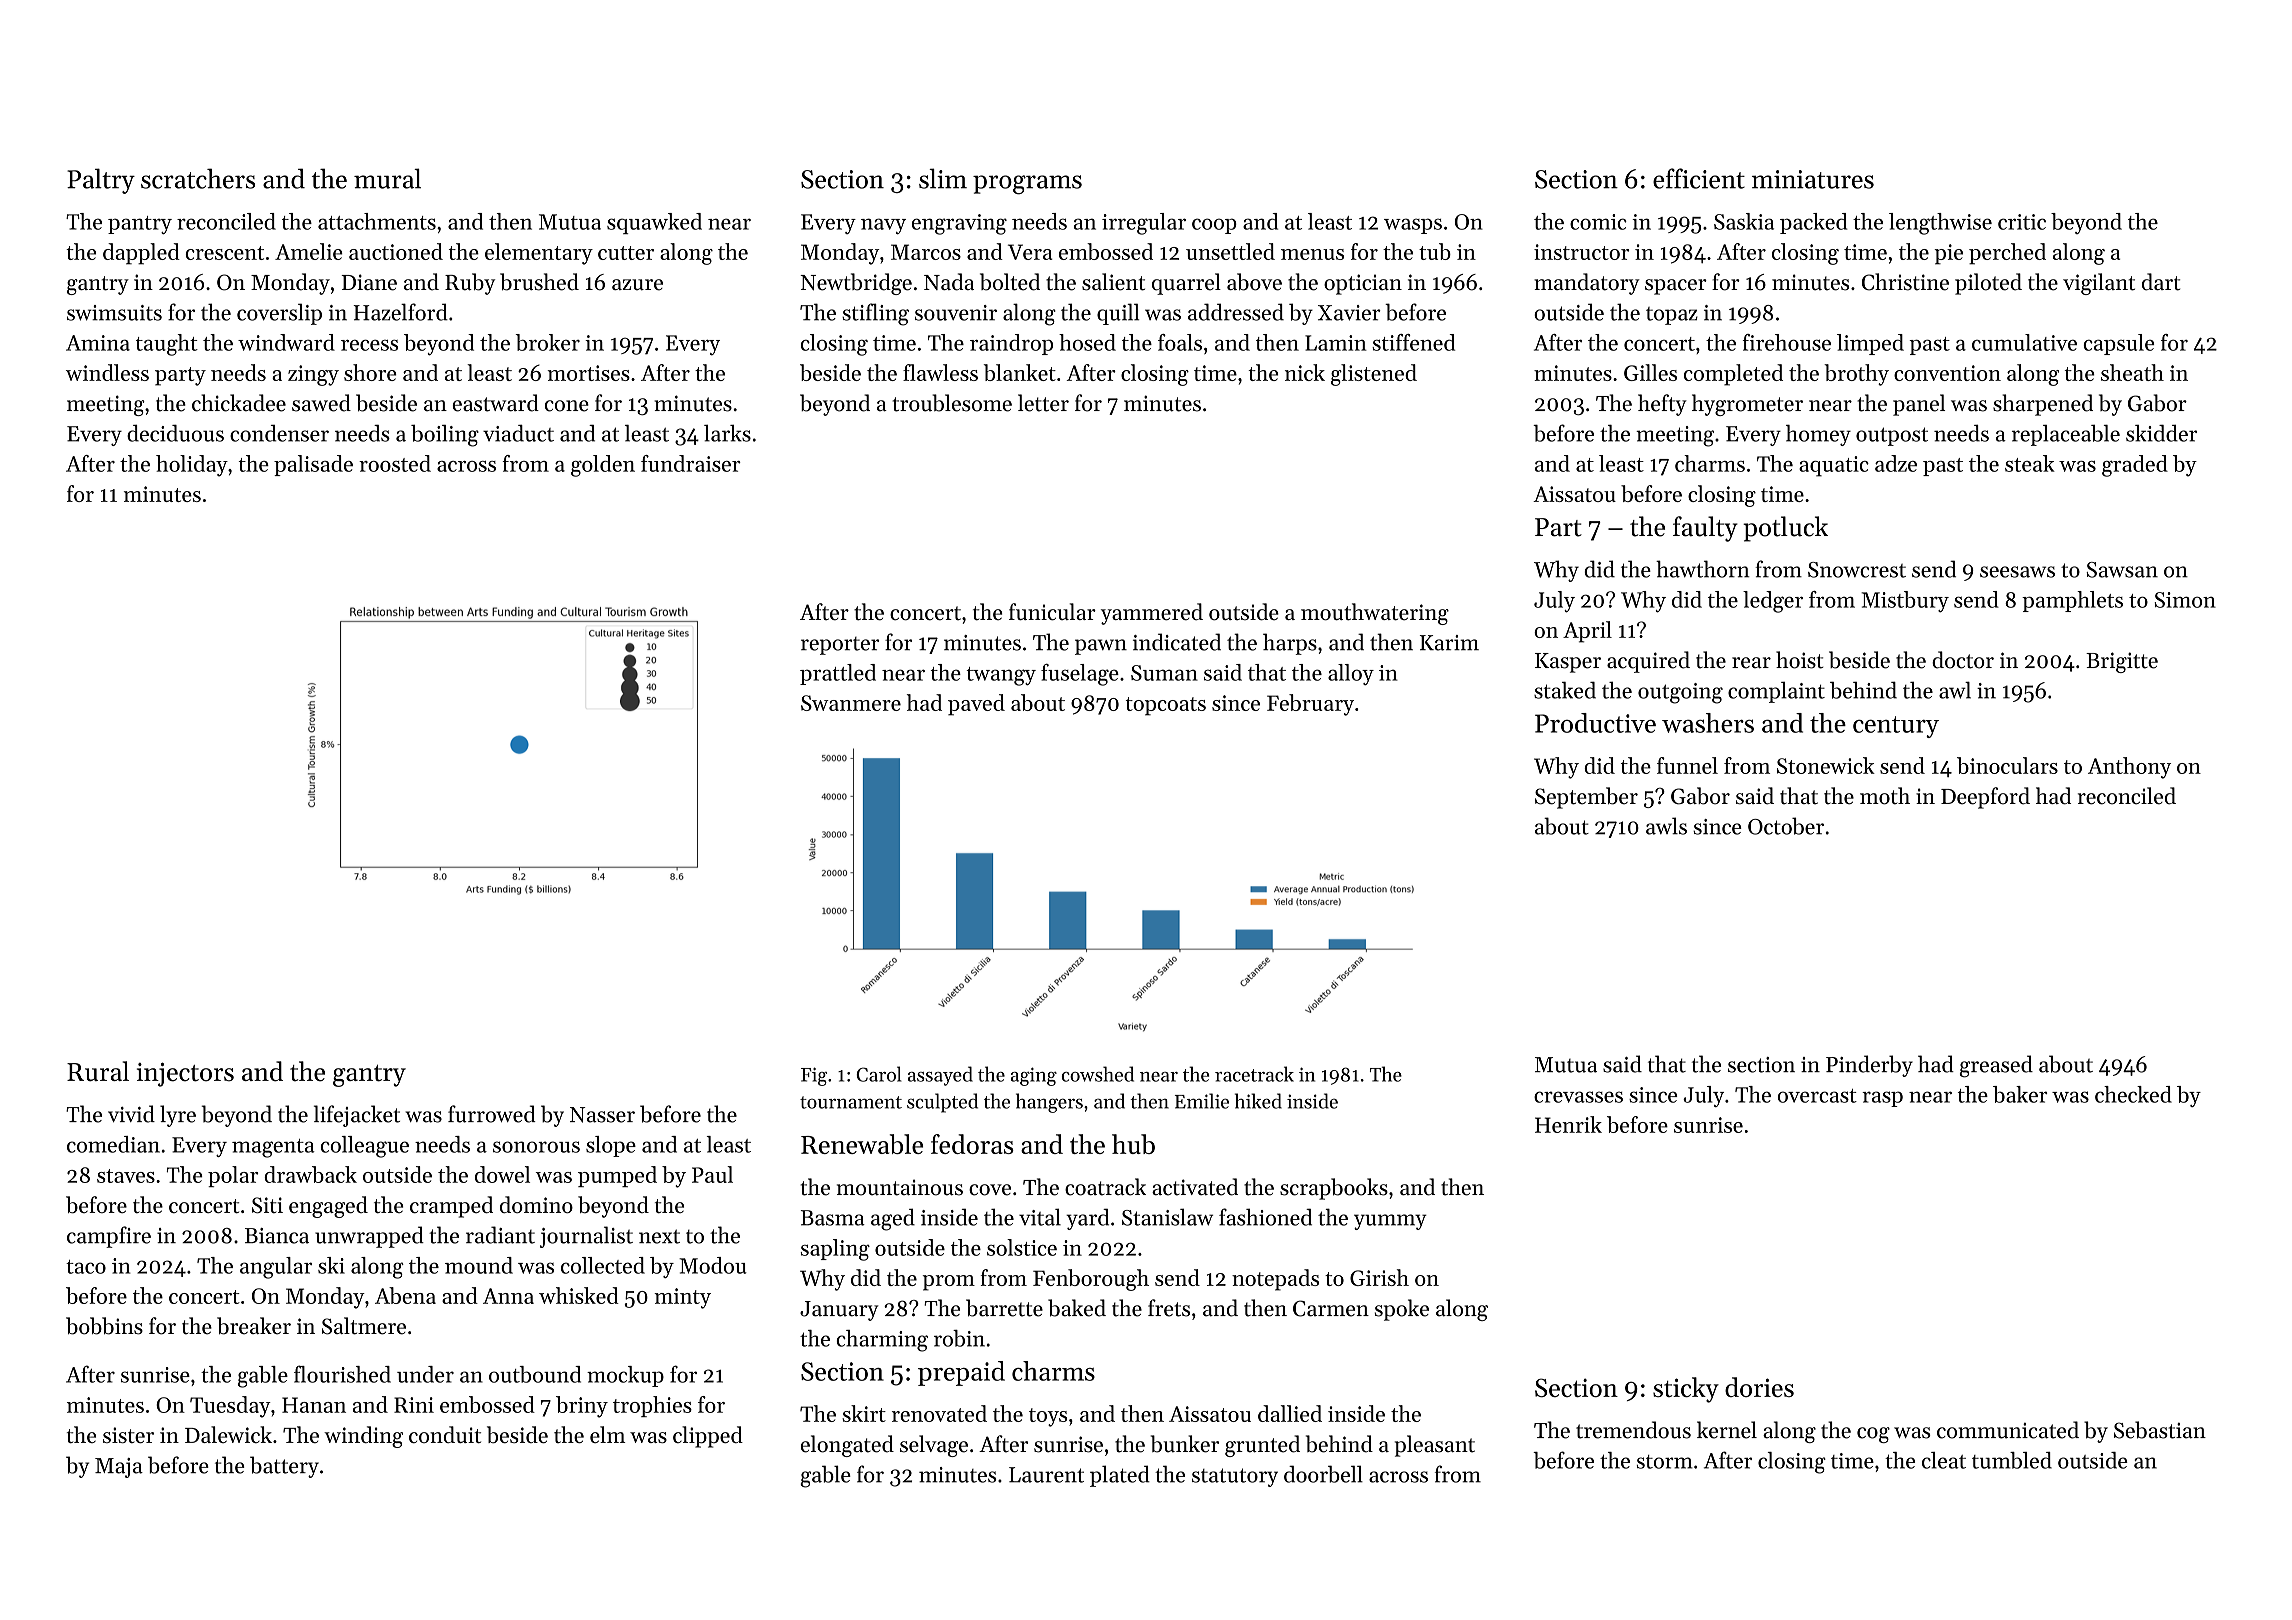 The image size is (2292, 1620). I want to click on Fig, so click(814, 1076).
